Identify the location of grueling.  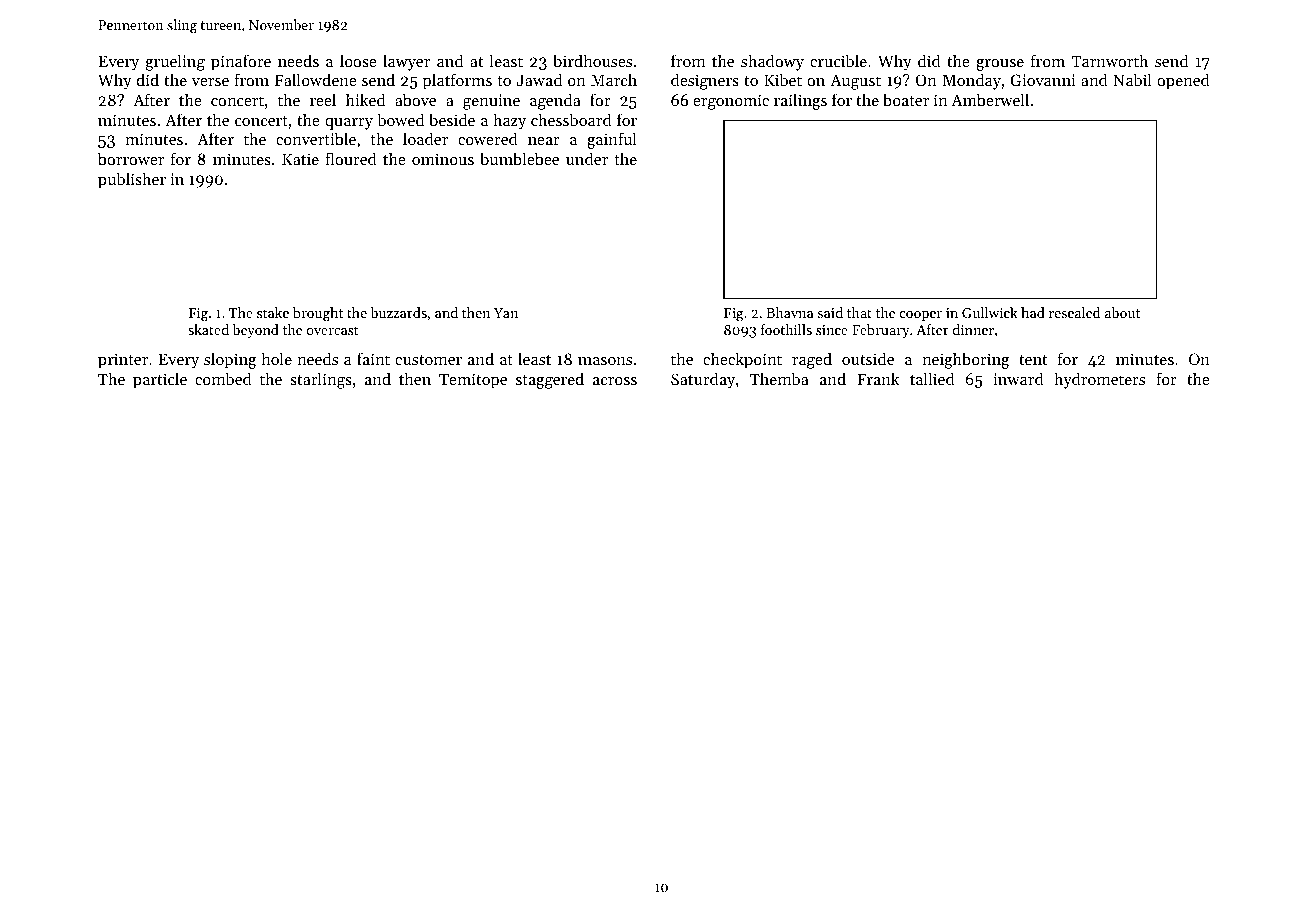
(175, 62).
